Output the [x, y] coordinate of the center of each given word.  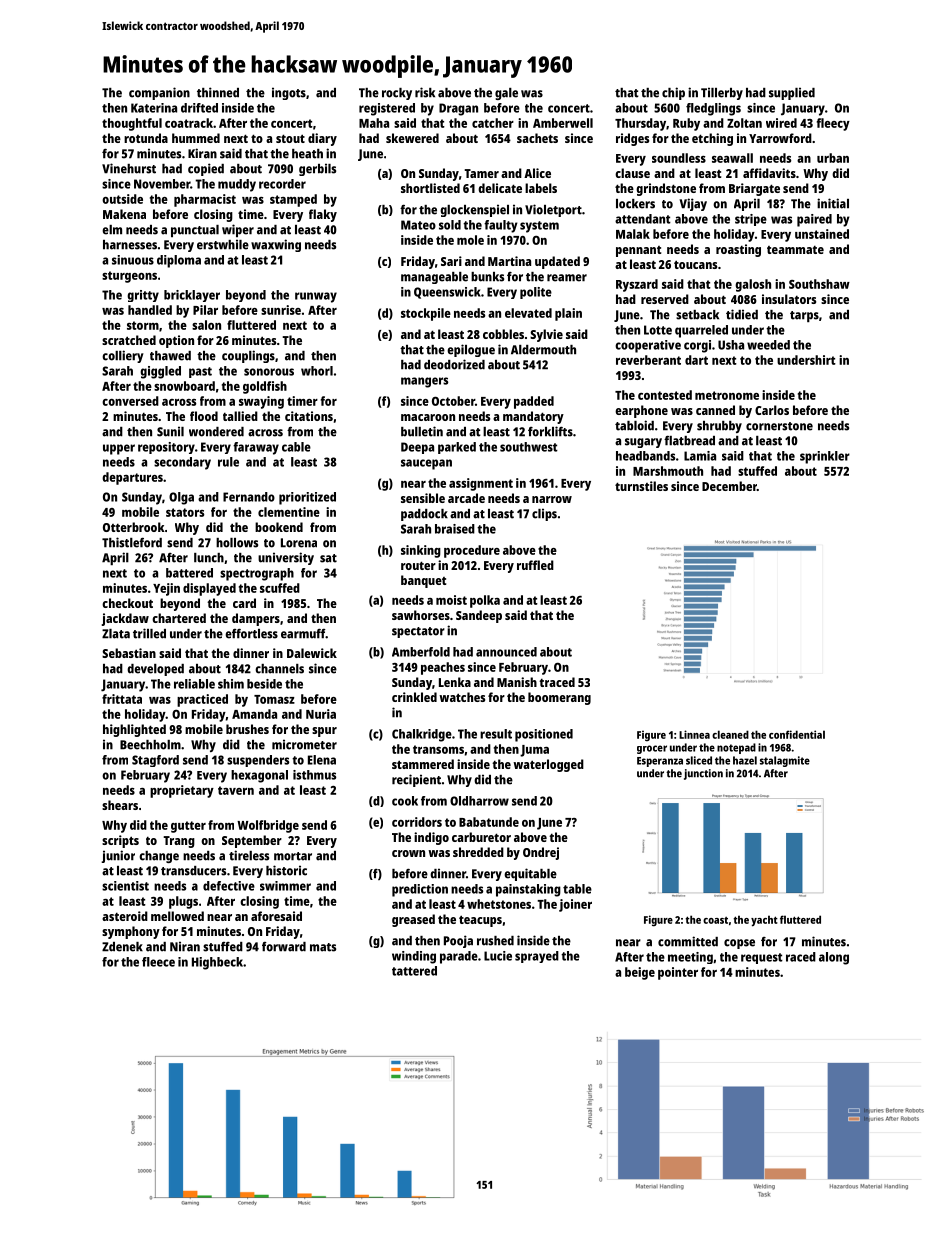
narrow [552, 499]
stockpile [426, 314]
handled [150, 310]
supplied [792, 93]
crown [408, 853]
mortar [293, 856]
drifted [199, 108]
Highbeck [217, 963]
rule [228, 462]
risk [425, 92]
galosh [753, 285]
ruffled [535, 565]
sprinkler [825, 457]
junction [703, 774]
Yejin [166, 589]
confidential [797, 734]
